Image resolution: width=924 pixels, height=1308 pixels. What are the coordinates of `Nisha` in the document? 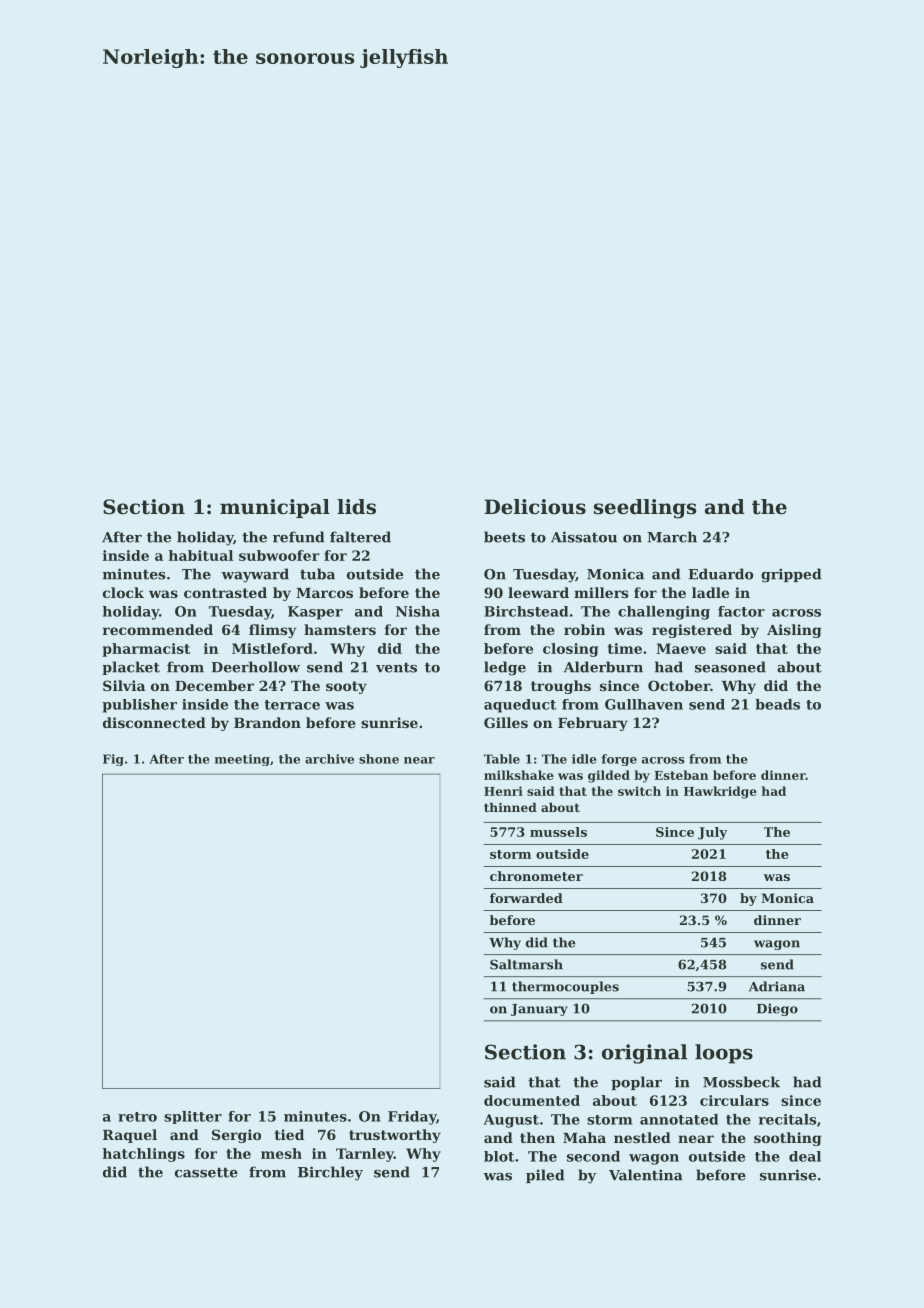 It's located at (418, 611).
